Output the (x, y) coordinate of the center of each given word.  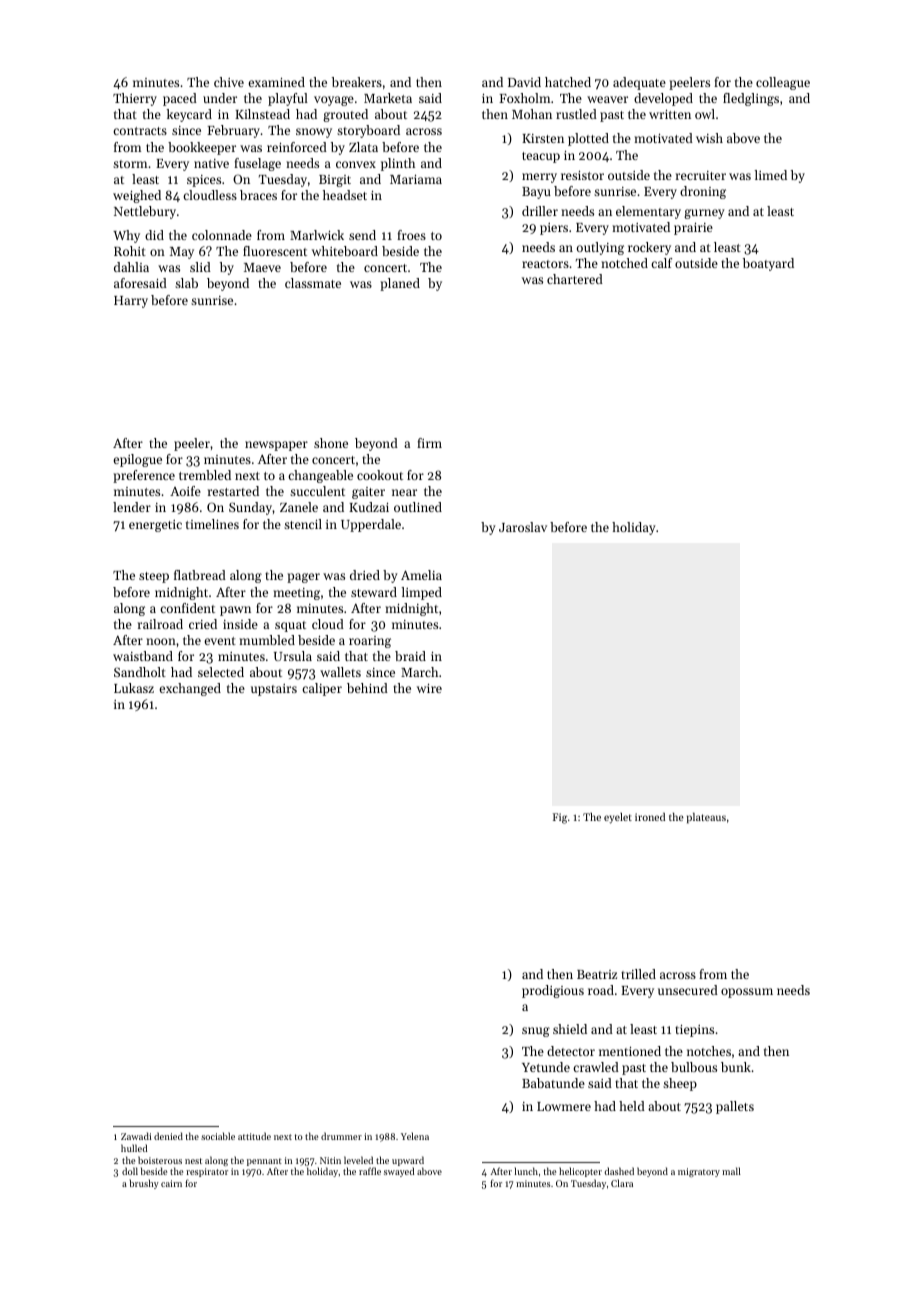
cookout (380, 475)
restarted (233, 491)
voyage (334, 101)
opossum (747, 993)
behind (367, 688)
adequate (639, 83)
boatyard (768, 264)
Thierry (135, 99)
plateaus (706, 818)
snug (536, 1032)
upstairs (274, 690)
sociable (218, 1136)
